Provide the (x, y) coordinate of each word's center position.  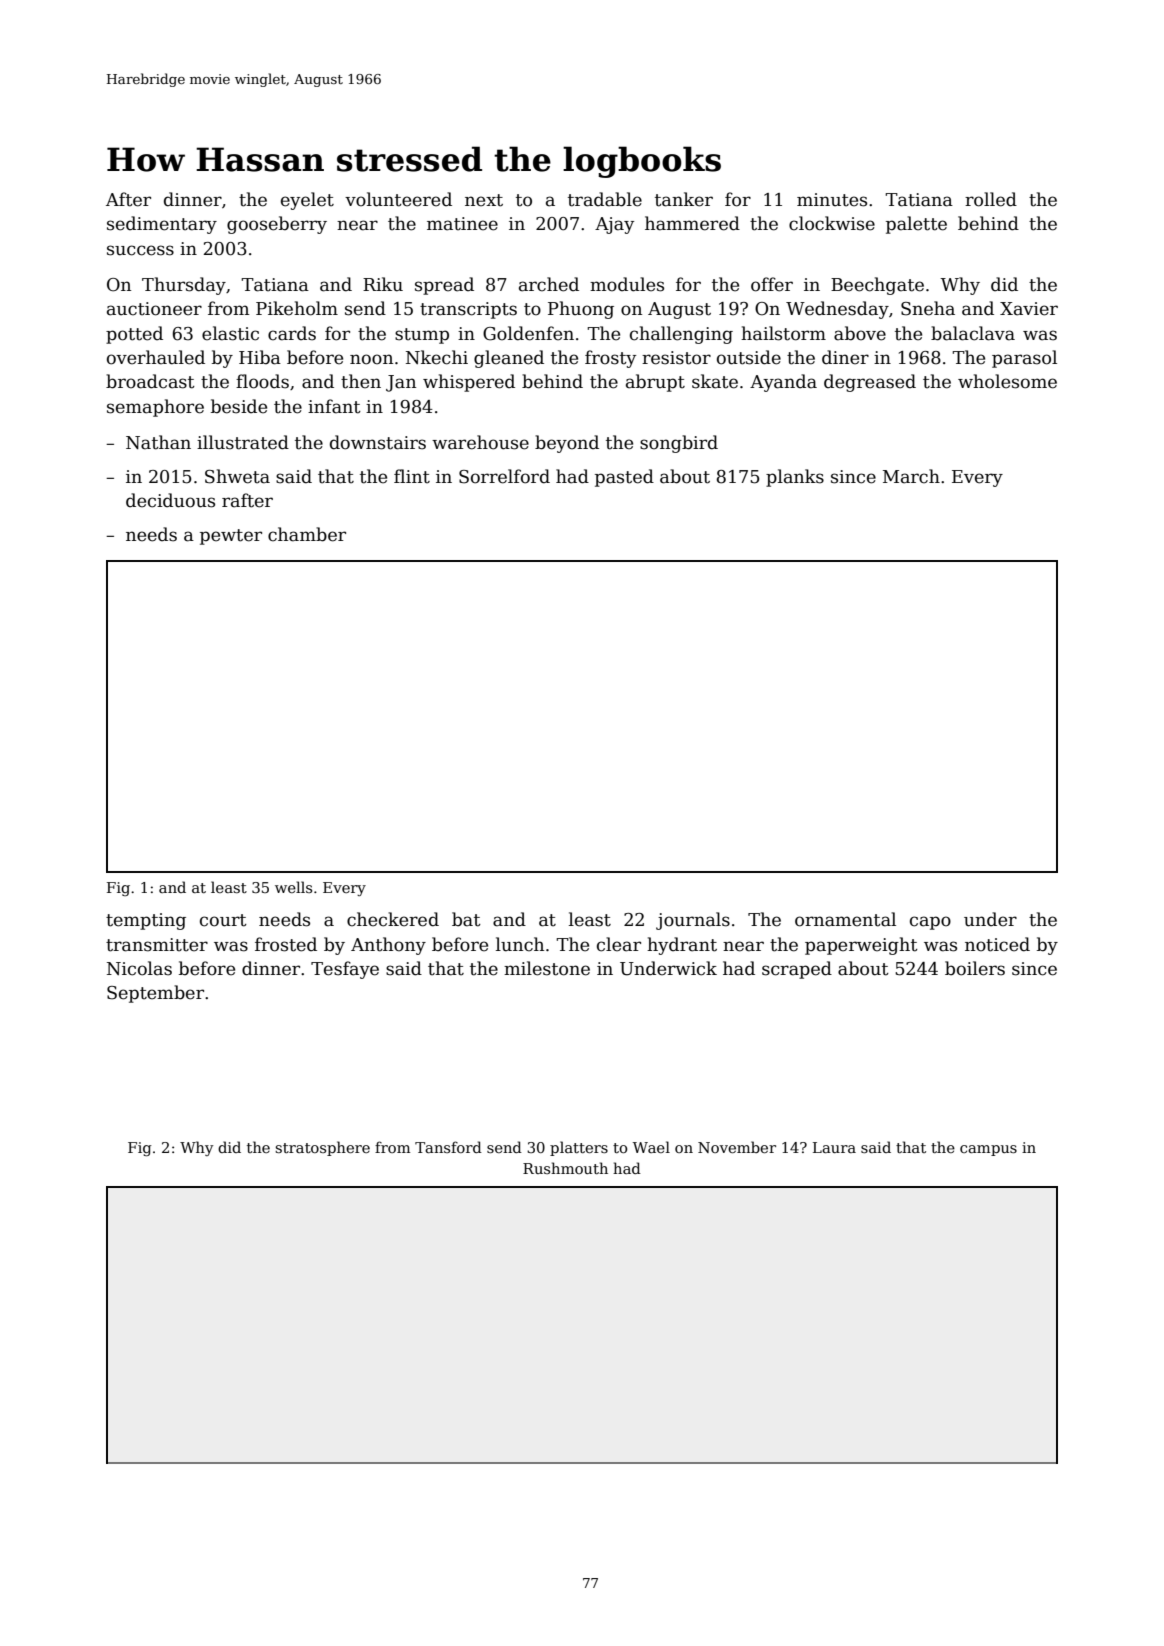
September (155, 994)
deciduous (170, 500)
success (140, 250)
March (911, 476)
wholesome (1007, 381)
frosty (610, 359)
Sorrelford (504, 476)
